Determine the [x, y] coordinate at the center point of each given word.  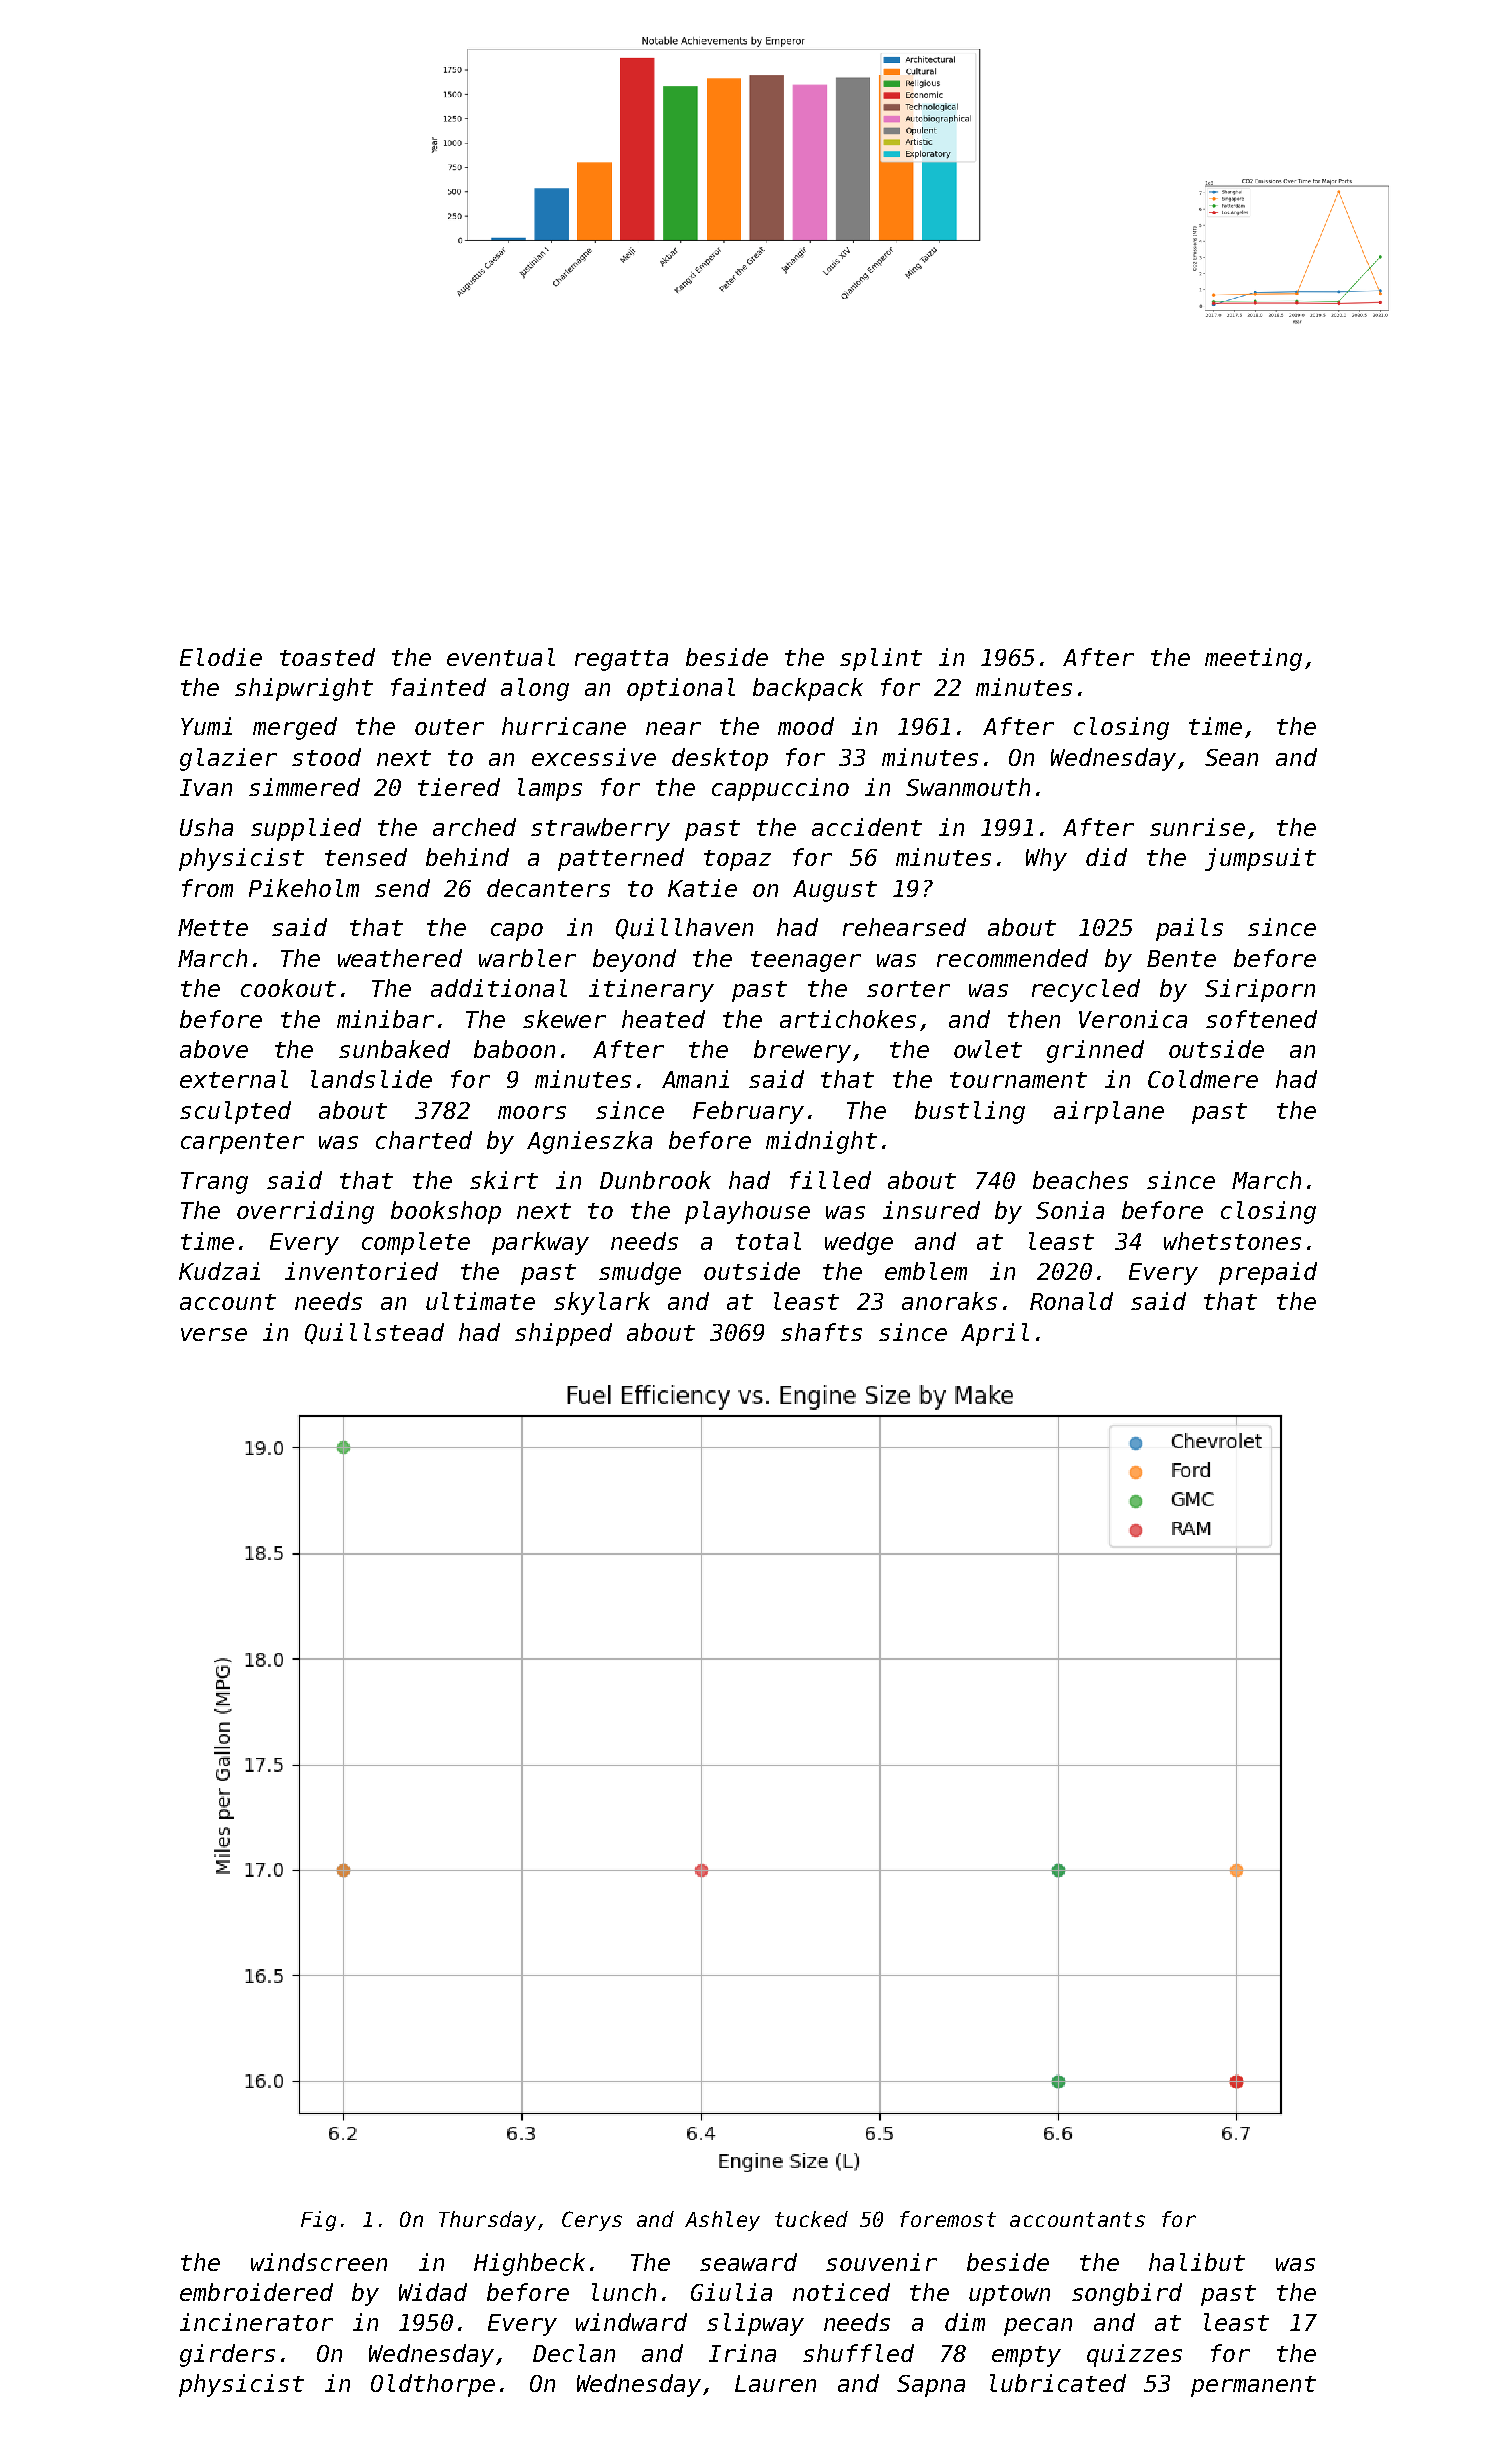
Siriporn [1260, 990]
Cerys [592, 2221]
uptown [1009, 2295]
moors [532, 1112]
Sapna [931, 2386]
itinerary [651, 990]
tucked [811, 2219]
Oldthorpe [433, 2385]
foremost [948, 2219]
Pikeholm [304, 888]
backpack [808, 689]
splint [881, 659]
